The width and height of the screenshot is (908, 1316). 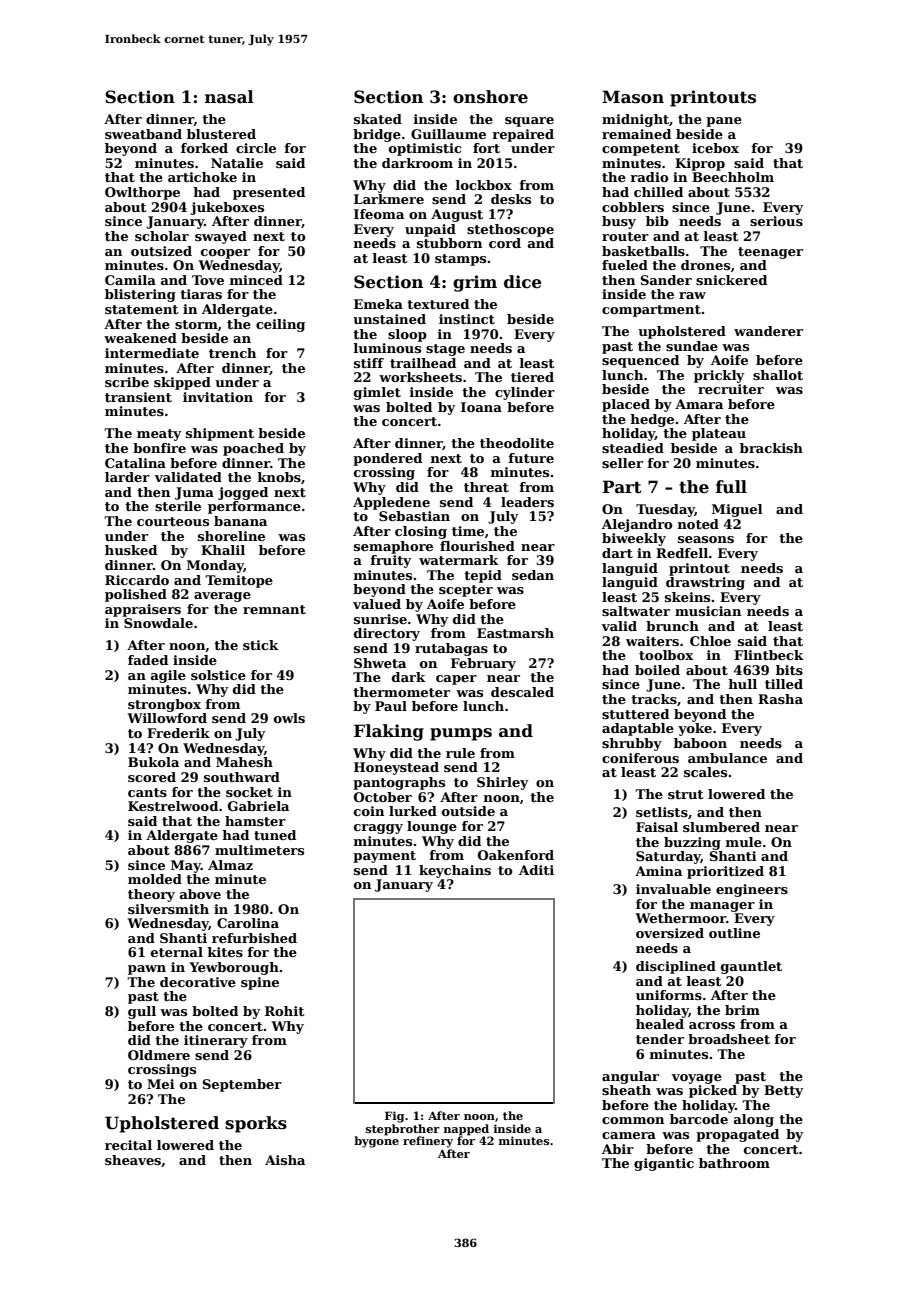 What do you see at coordinates (387, 459) in the screenshot?
I see `pondered` at bounding box center [387, 459].
